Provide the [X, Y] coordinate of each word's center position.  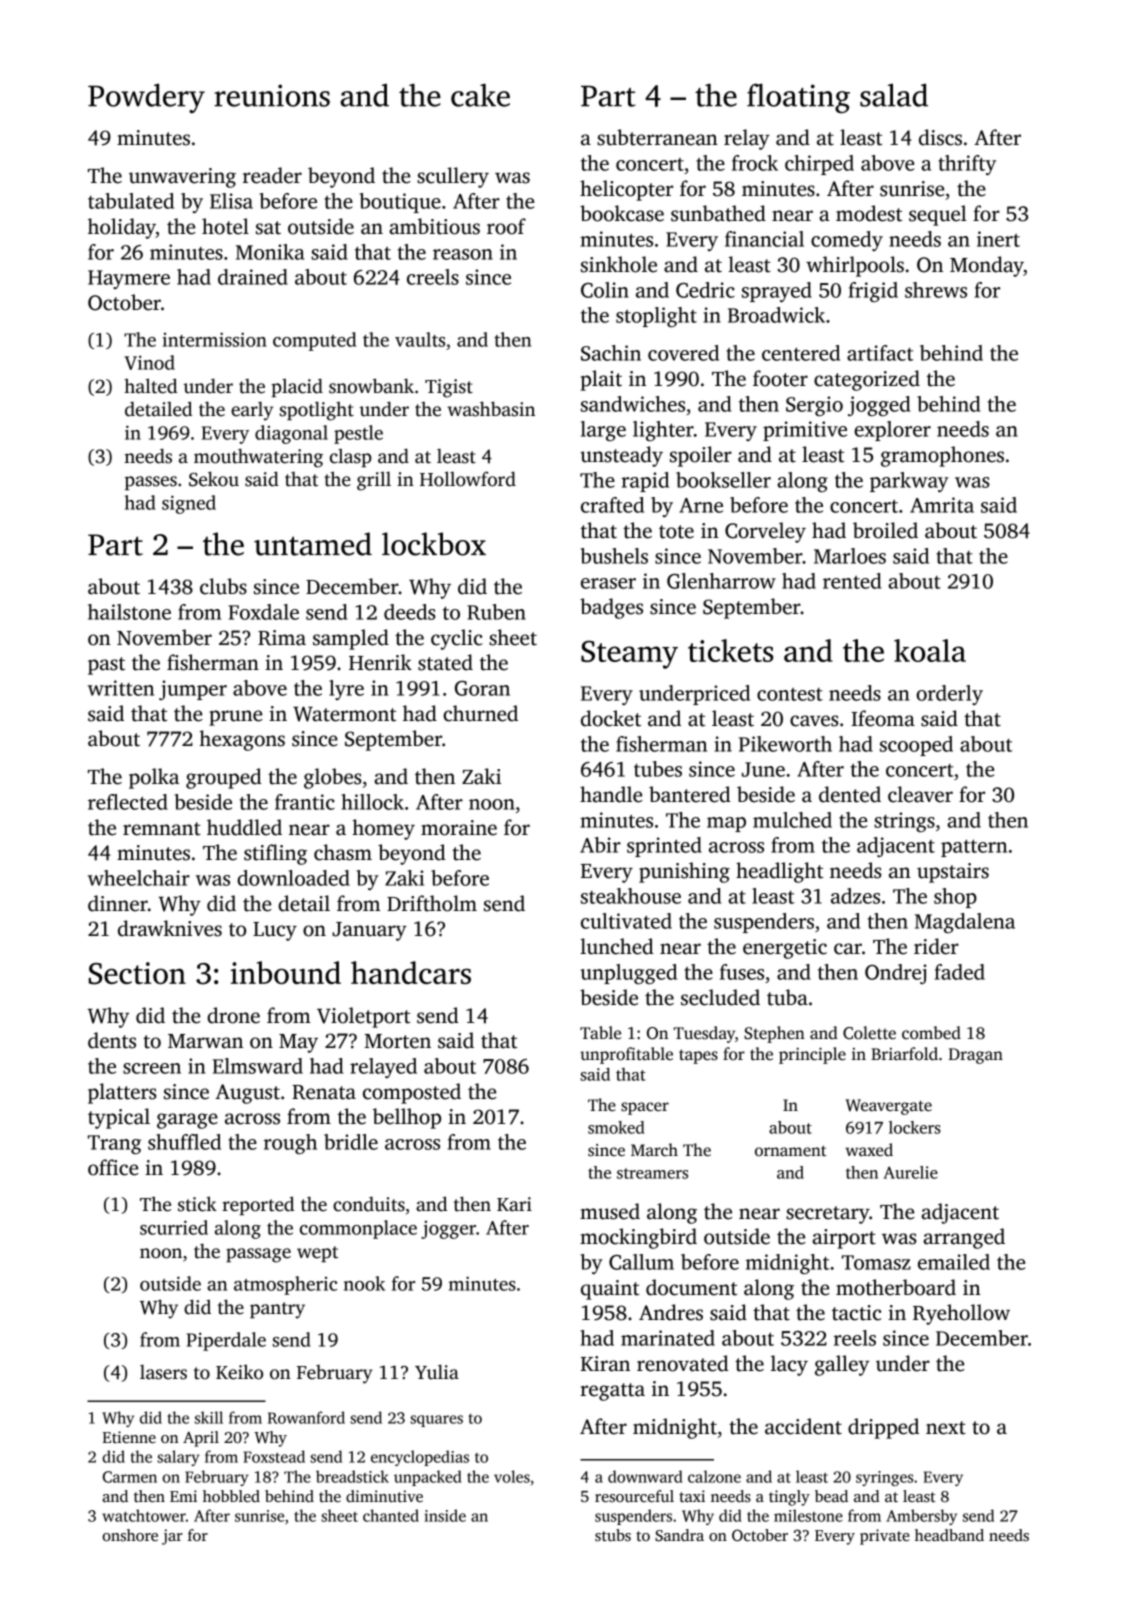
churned [480, 713]
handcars [411, 972]
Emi [183, 1496]
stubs [613, 1535]
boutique [400, 203]
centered [801, 353]
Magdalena [965, 923]
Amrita [942, 505]
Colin [605, 290]
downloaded [293, 878]
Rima [282, 638]
